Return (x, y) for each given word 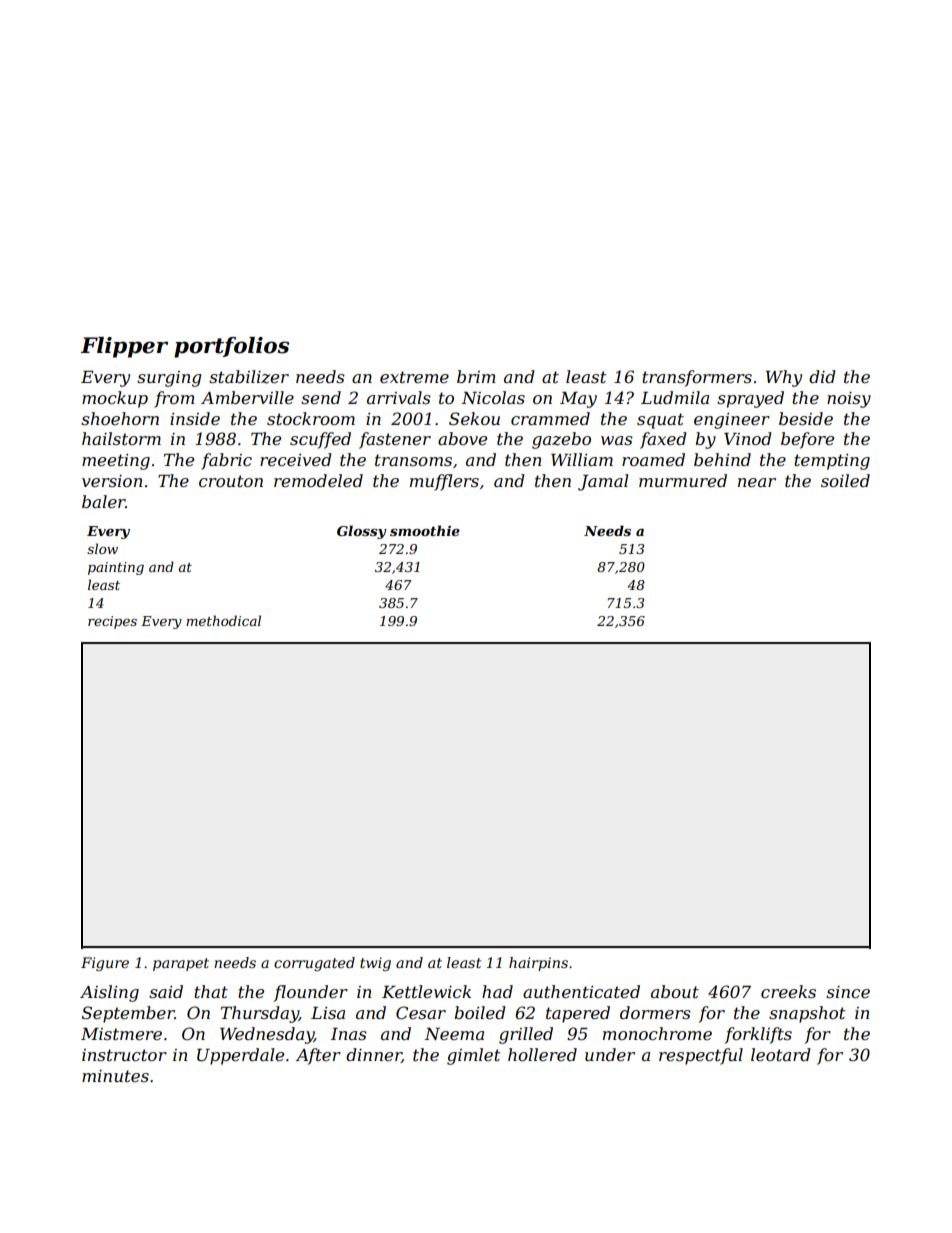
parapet (181, 964)
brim (476, 376)
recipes (112, 622)
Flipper (124, 347)
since (848, 992)
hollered (542, 1054)
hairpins (538, 964)
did (822, 376)
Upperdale (240, 1056)
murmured (683, 480)
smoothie (425, 530)
